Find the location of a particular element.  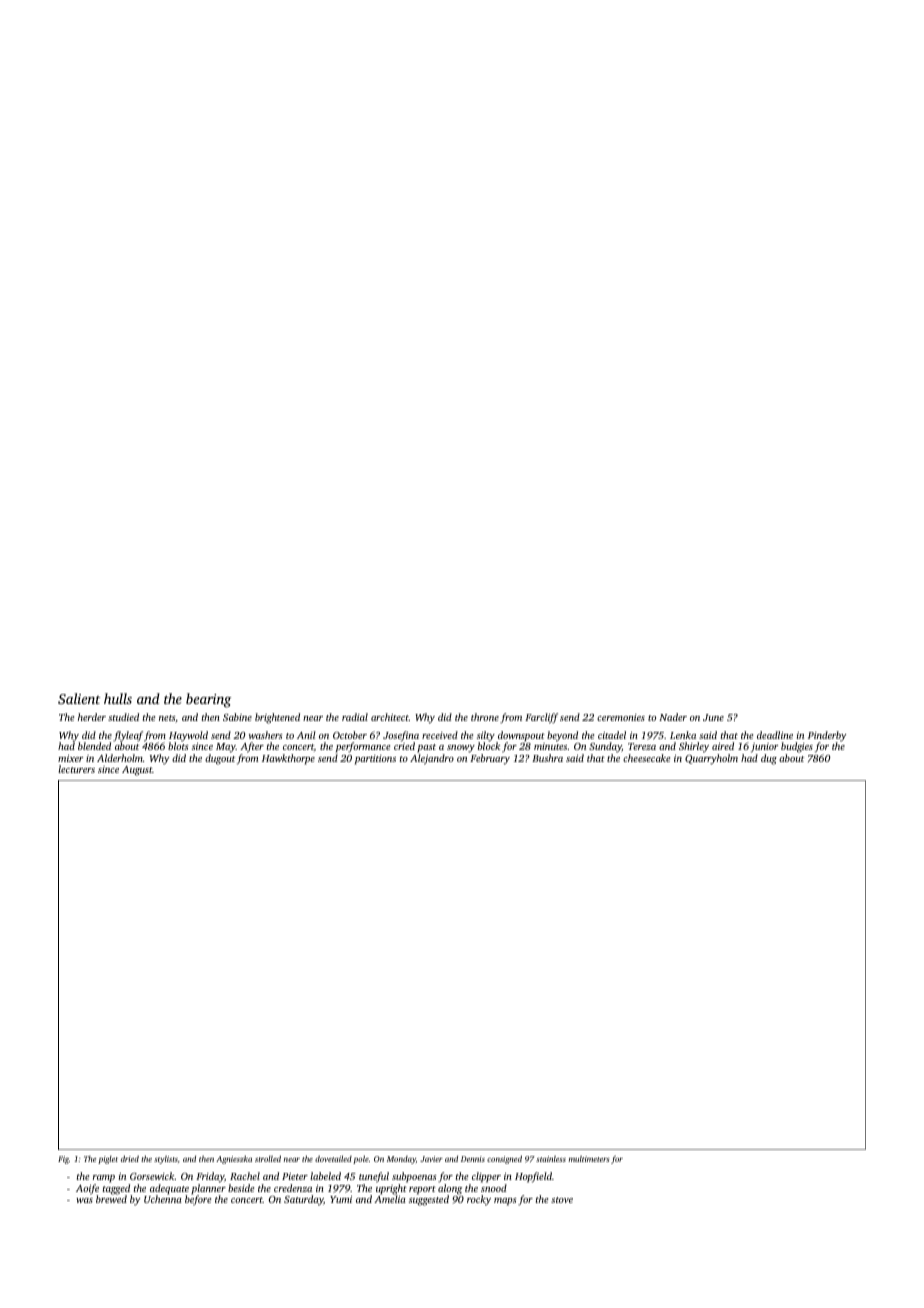

hulls is located at coordinates (118, 698).
